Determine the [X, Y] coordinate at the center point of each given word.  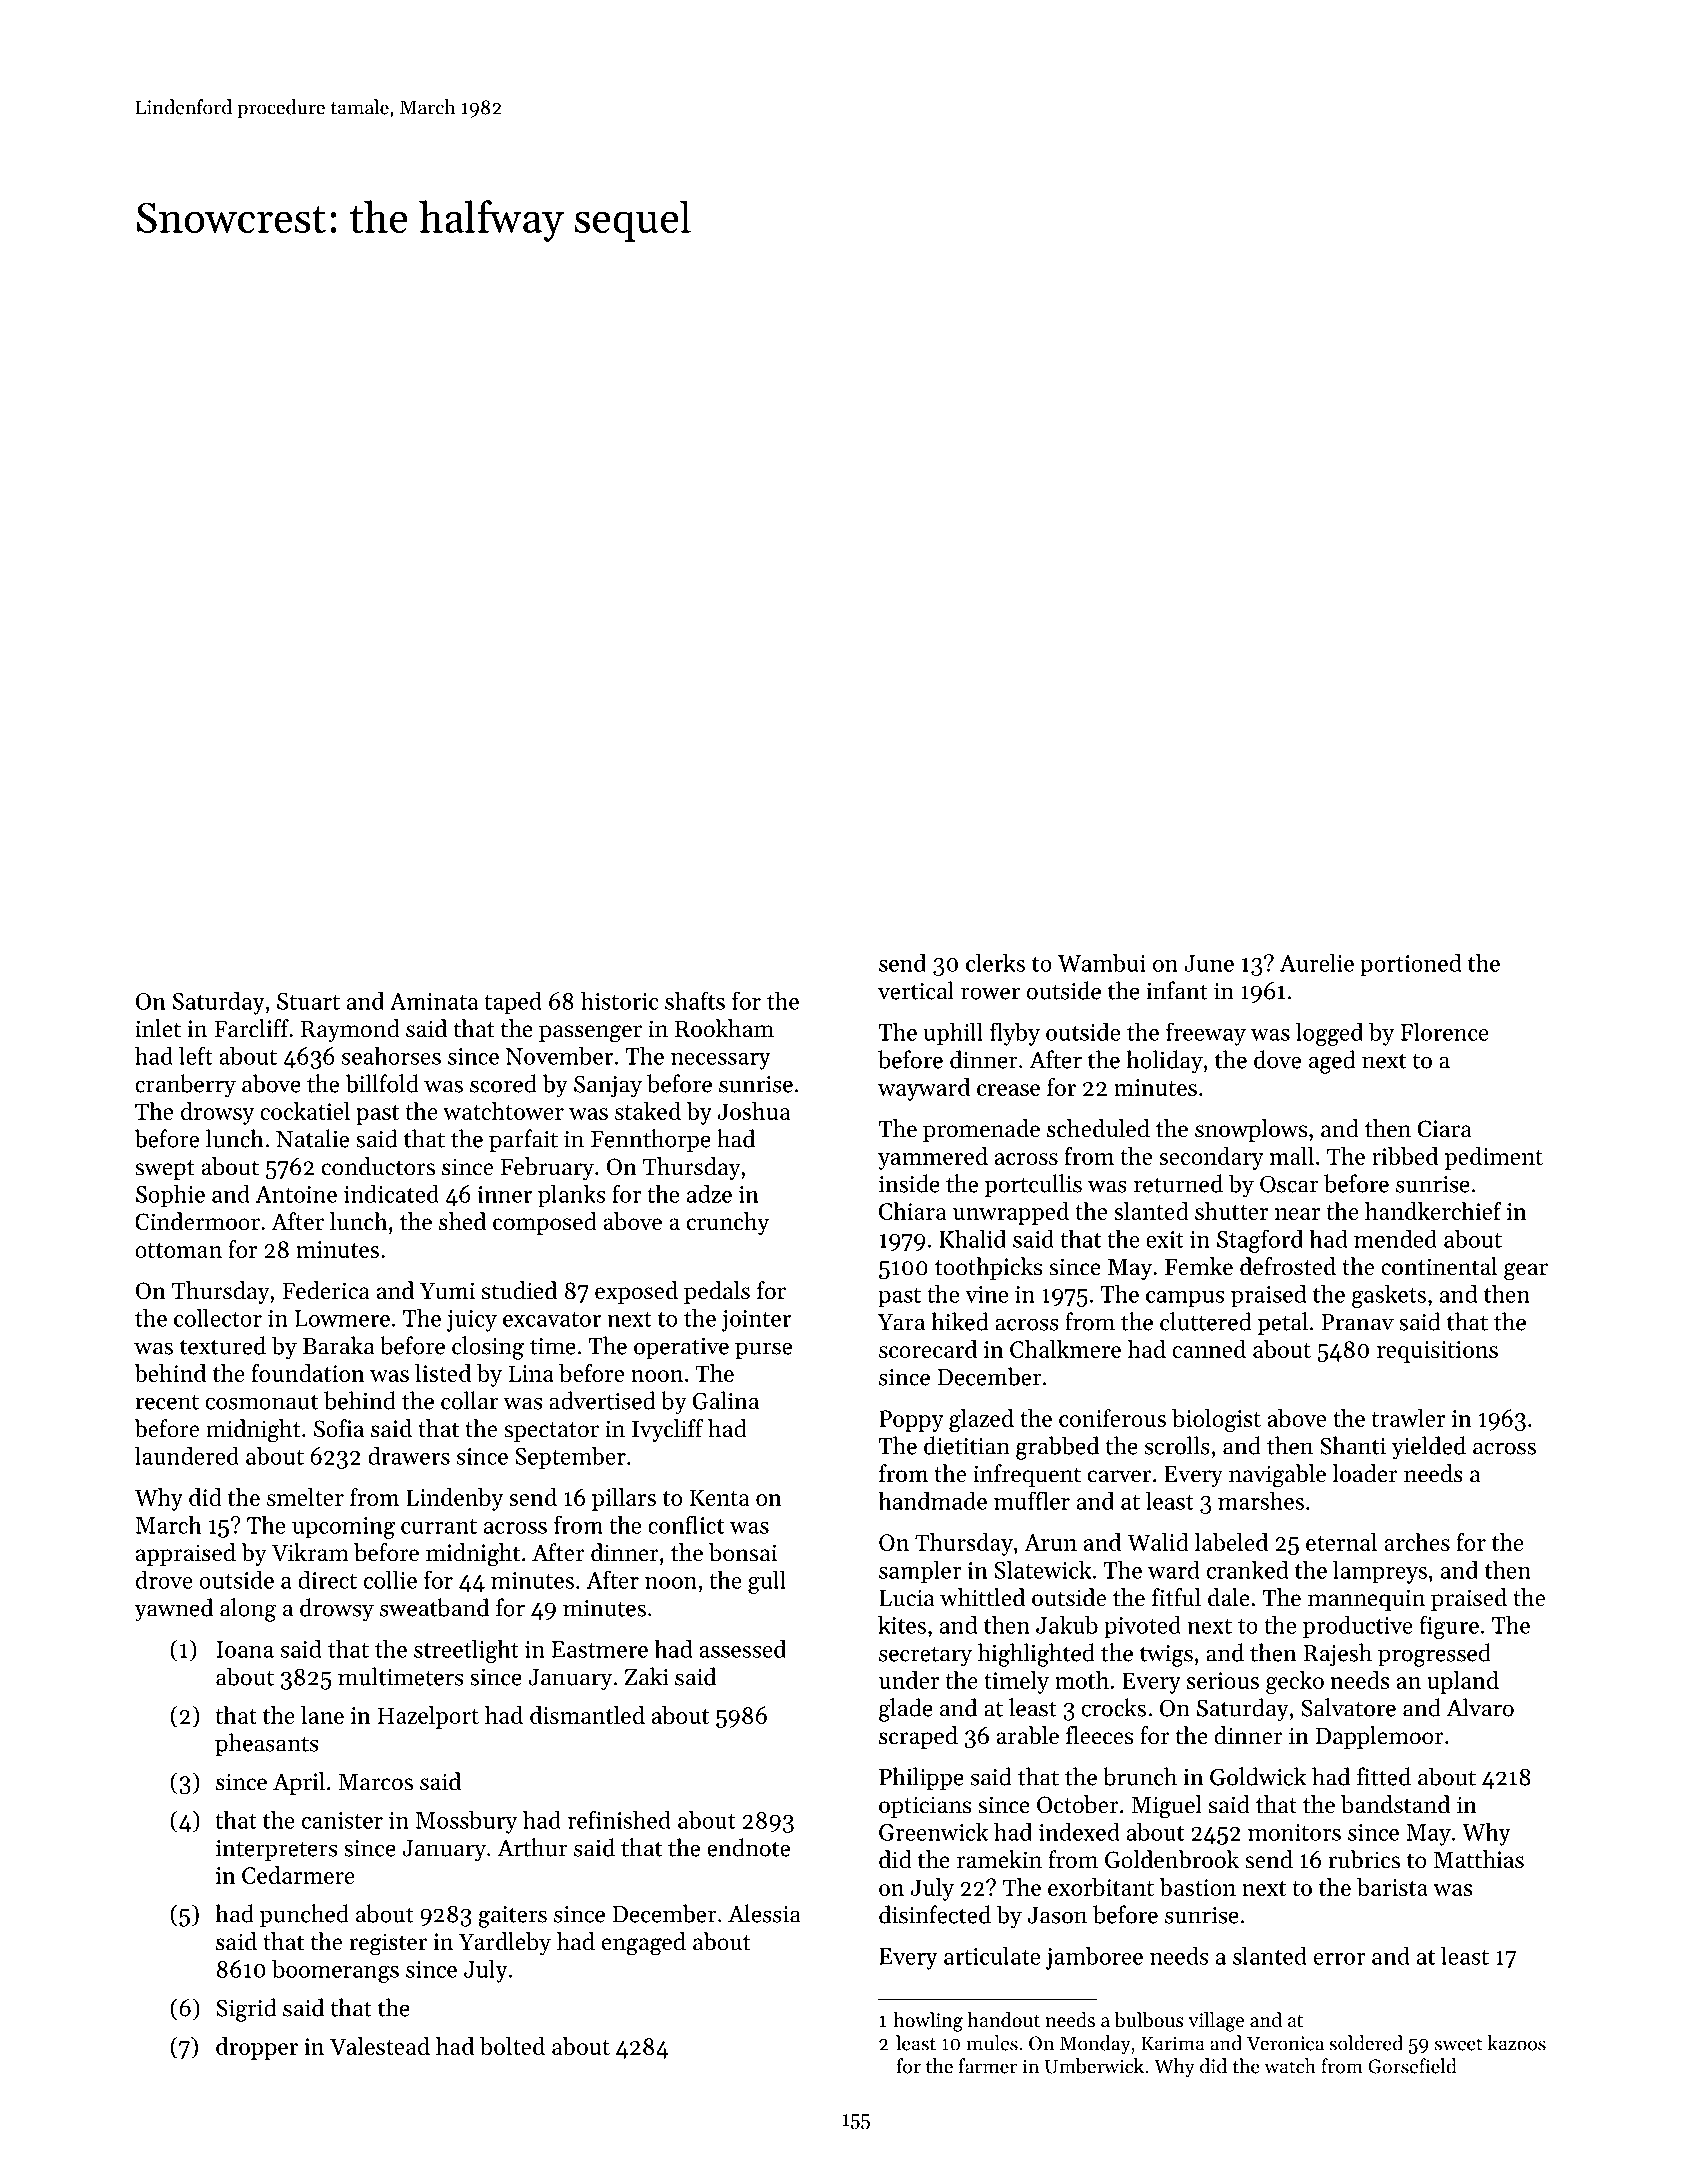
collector [218, 1318]
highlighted [1036, 1655]
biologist [1216, 1420]
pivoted [1142, 1627]
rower [990, 993]
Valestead [380, 2046]
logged [1329, 1034]
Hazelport [428, 1717]
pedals [717, 1292]
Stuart [308, 1001]
